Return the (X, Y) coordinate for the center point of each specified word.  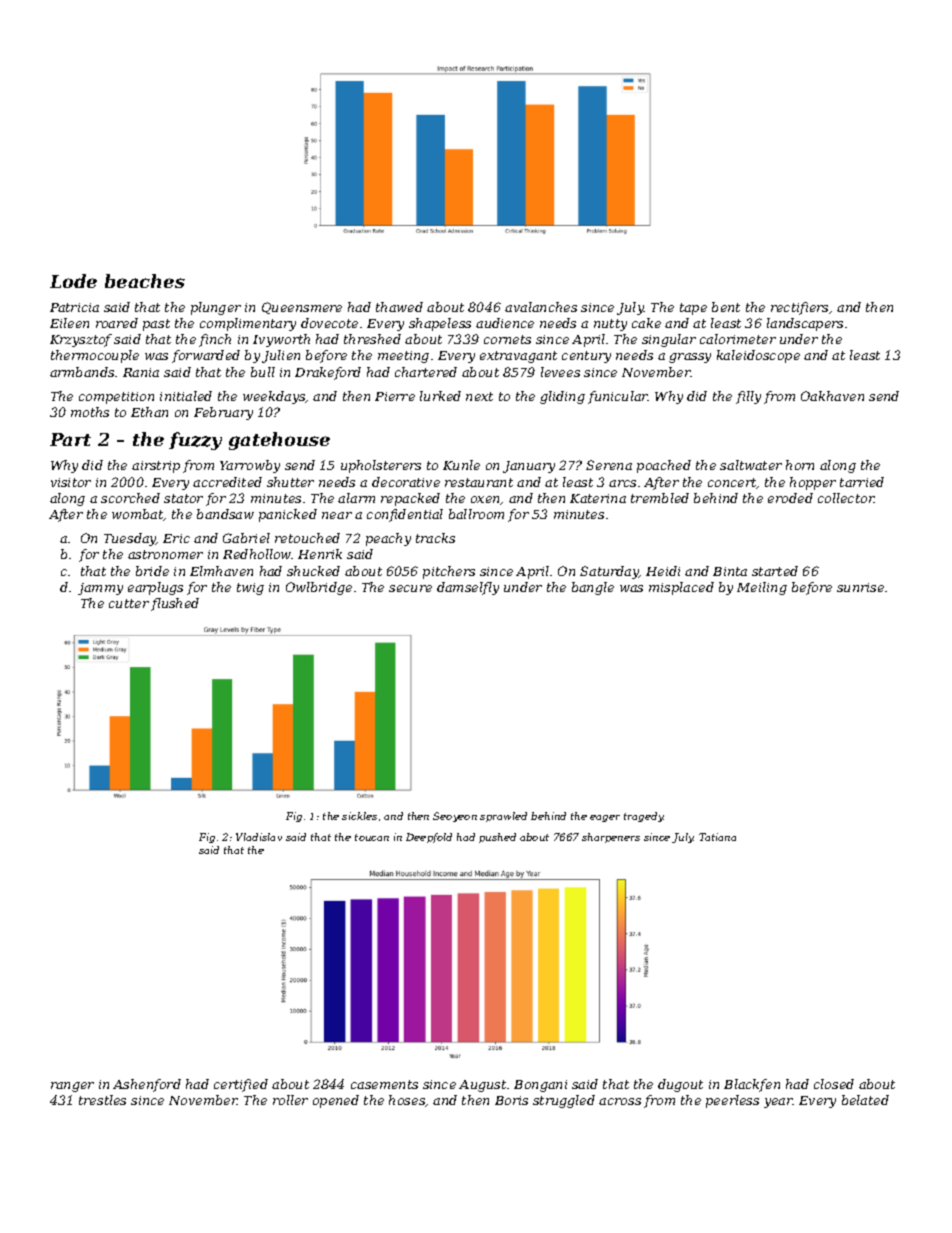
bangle (593, 588)
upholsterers (381, 466)
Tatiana (717, 837)
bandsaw (225, 514)
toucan (372, 837)
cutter (129, 603)
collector (846, 498)
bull (263, 372)
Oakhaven (832, 396)
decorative (406, 482)
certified (241, 1085)
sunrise (860, 587)
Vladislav (259, 837)
